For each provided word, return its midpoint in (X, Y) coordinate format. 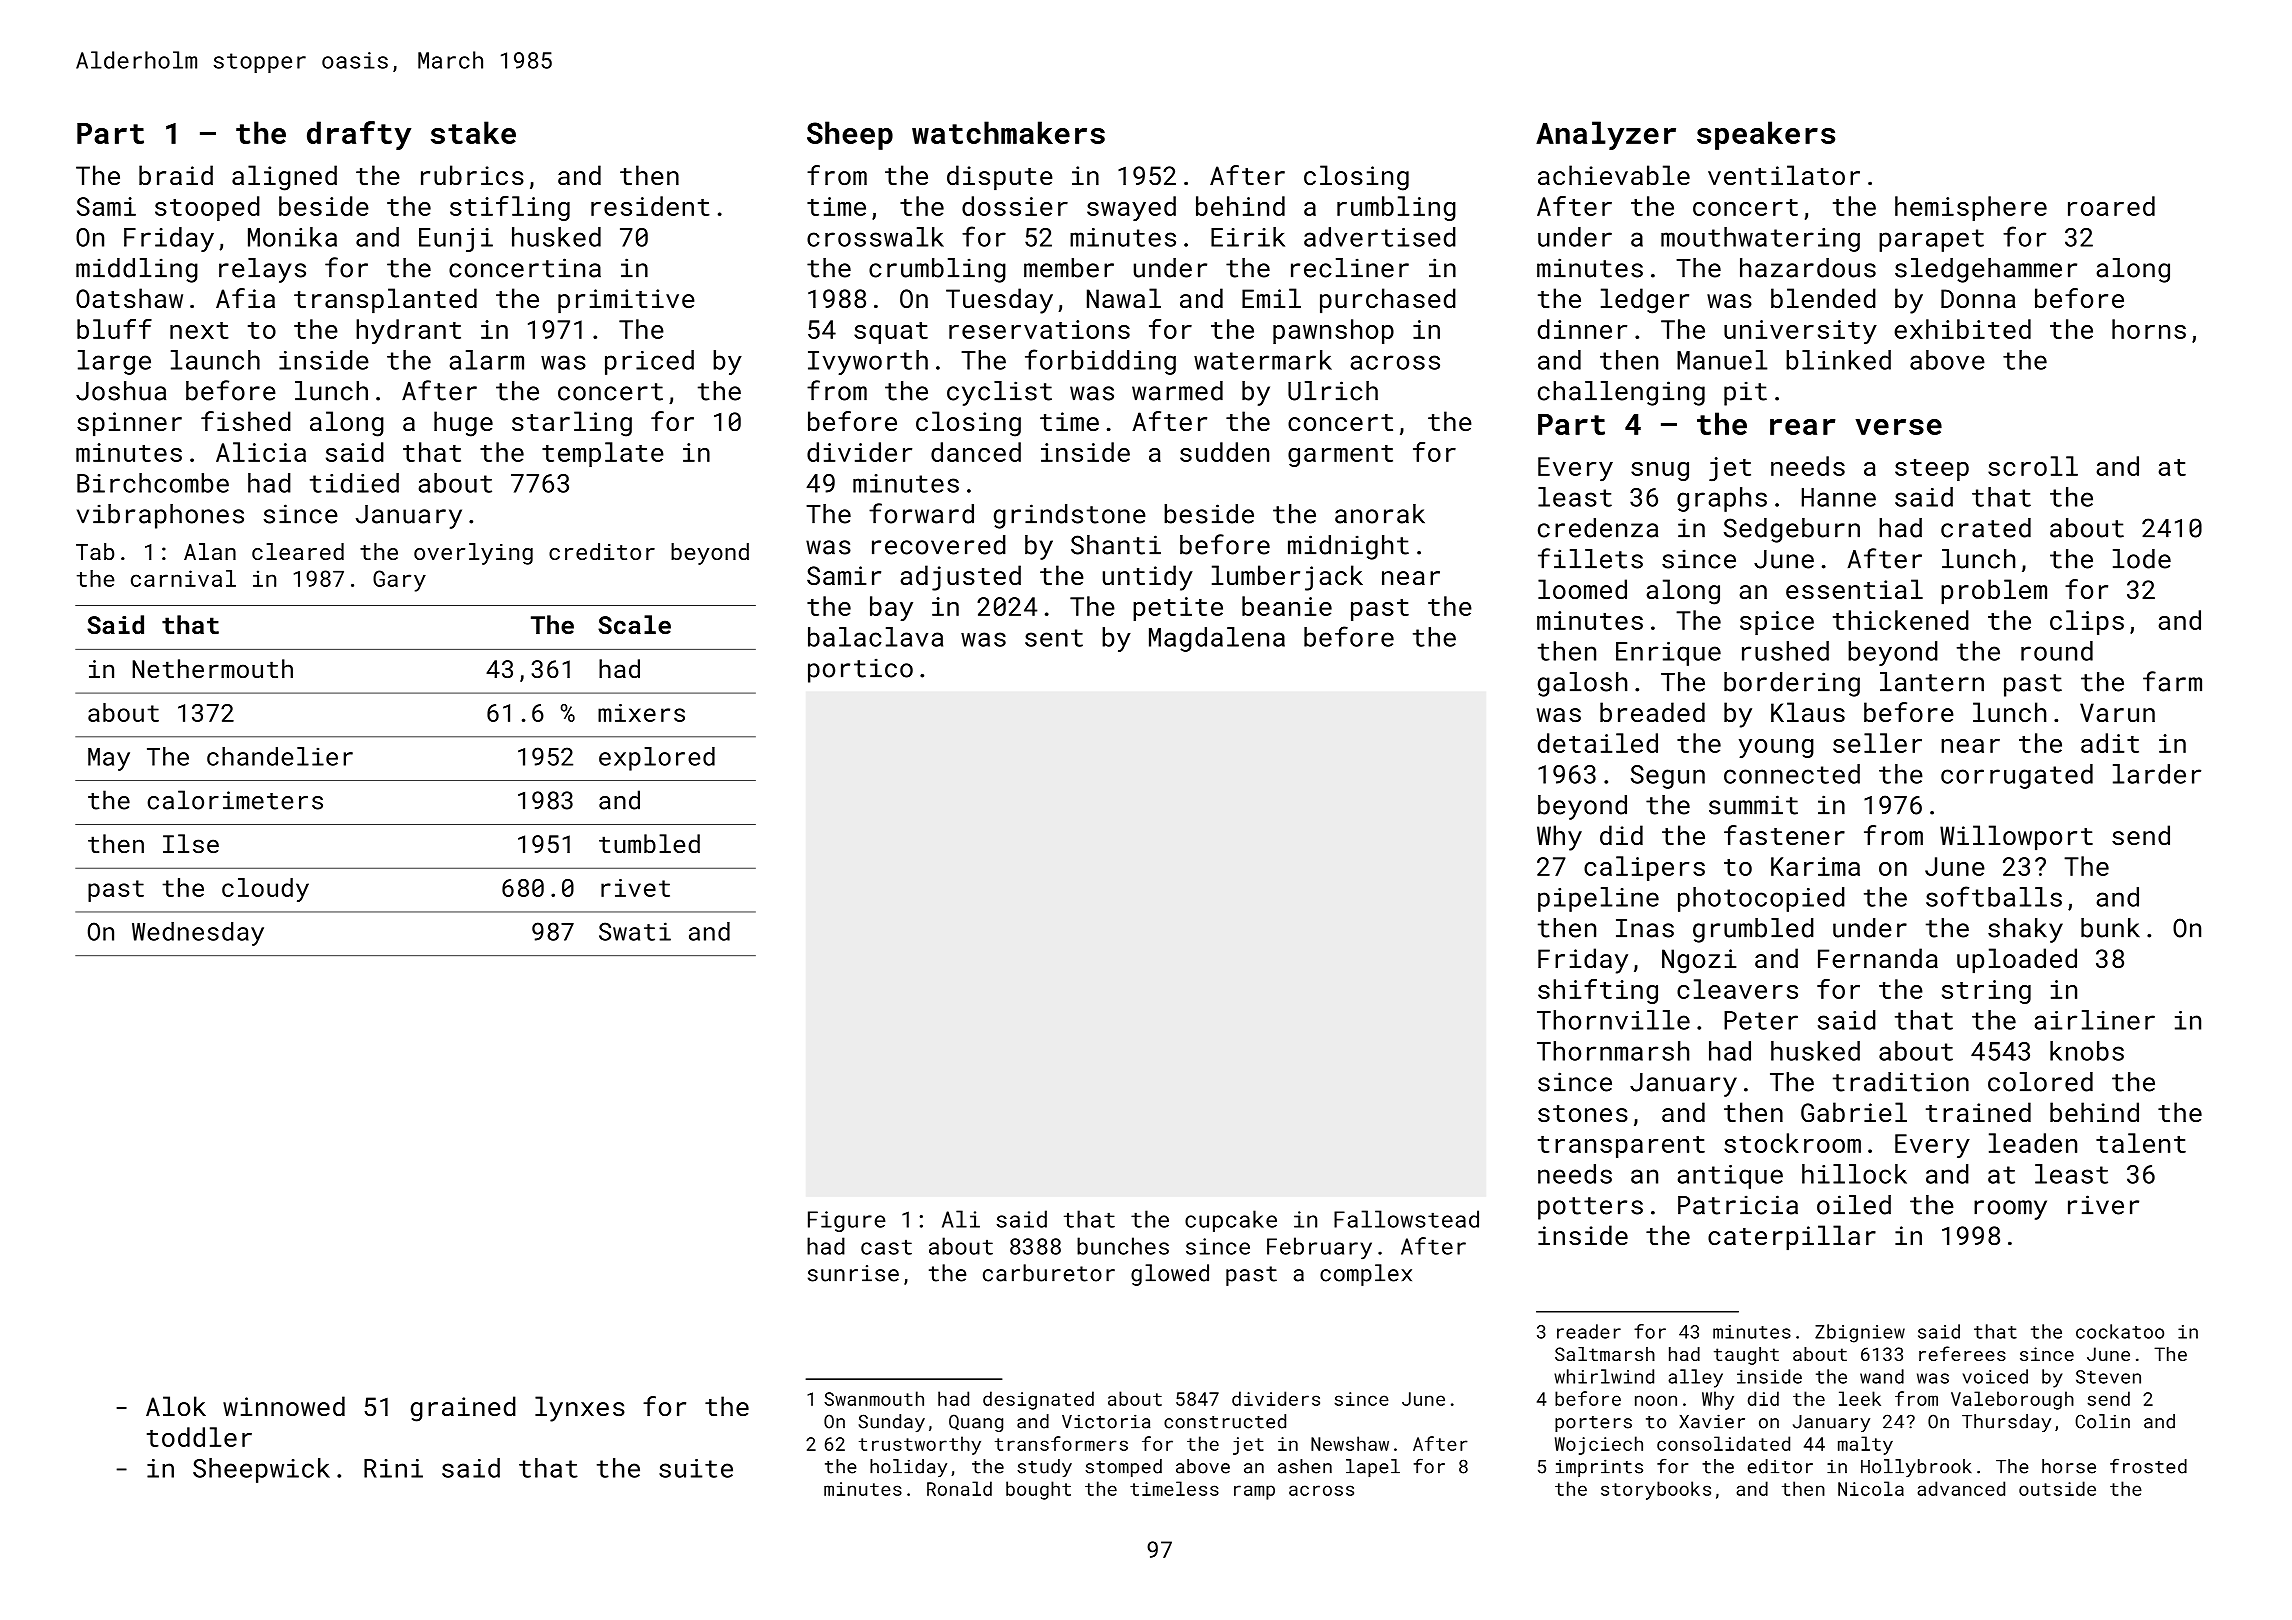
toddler (199, 1437)
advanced (1961, 1488)
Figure (847, 1221)
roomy (2010, 1210)
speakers (1766, 135)
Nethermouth (212, 668)
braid (176, 175)
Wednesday (198, 934)
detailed (1598, 743)
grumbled (1753, 930)
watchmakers (1008, 132)
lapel (1373, 1468)
